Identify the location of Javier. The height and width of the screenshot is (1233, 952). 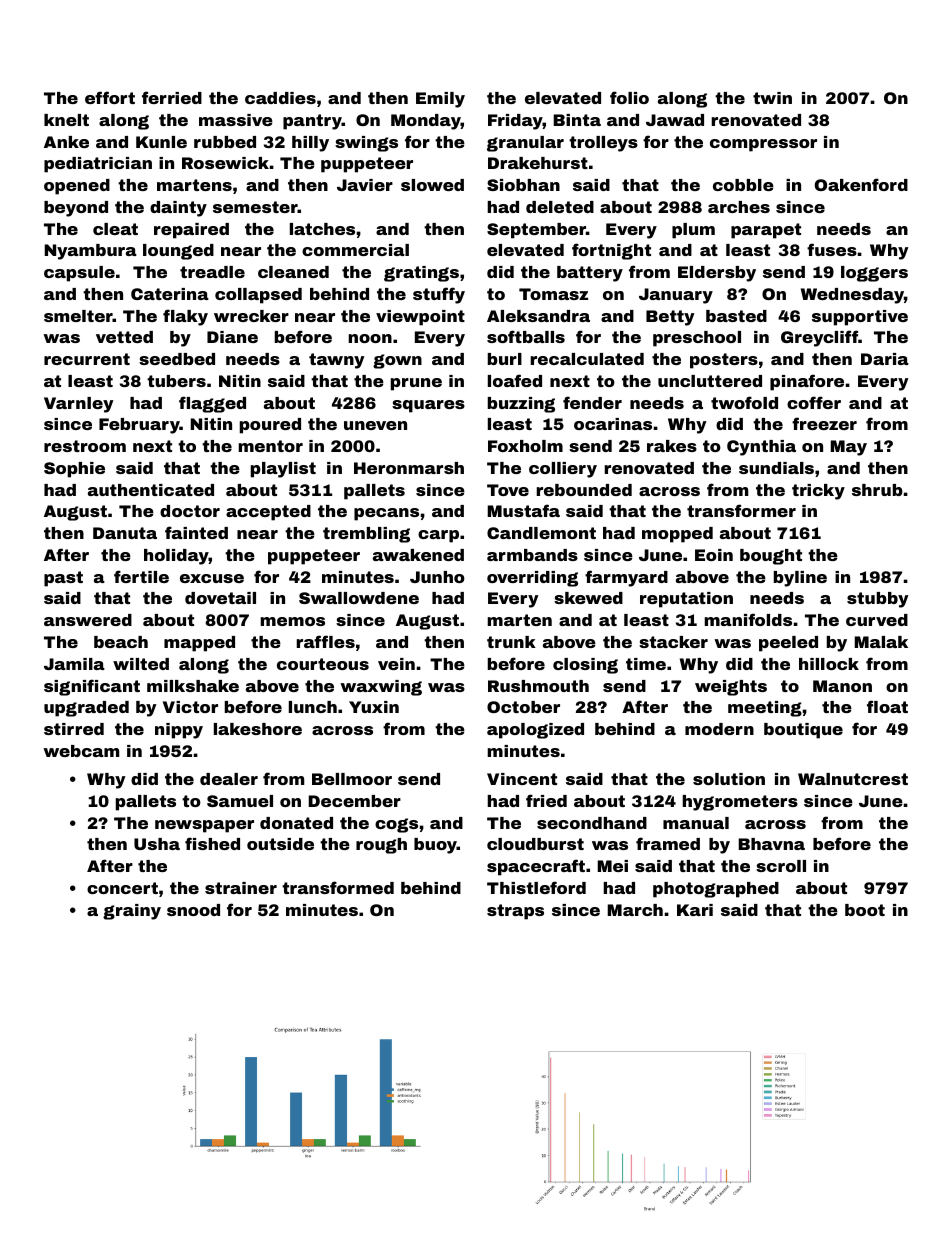
(365, 185).
